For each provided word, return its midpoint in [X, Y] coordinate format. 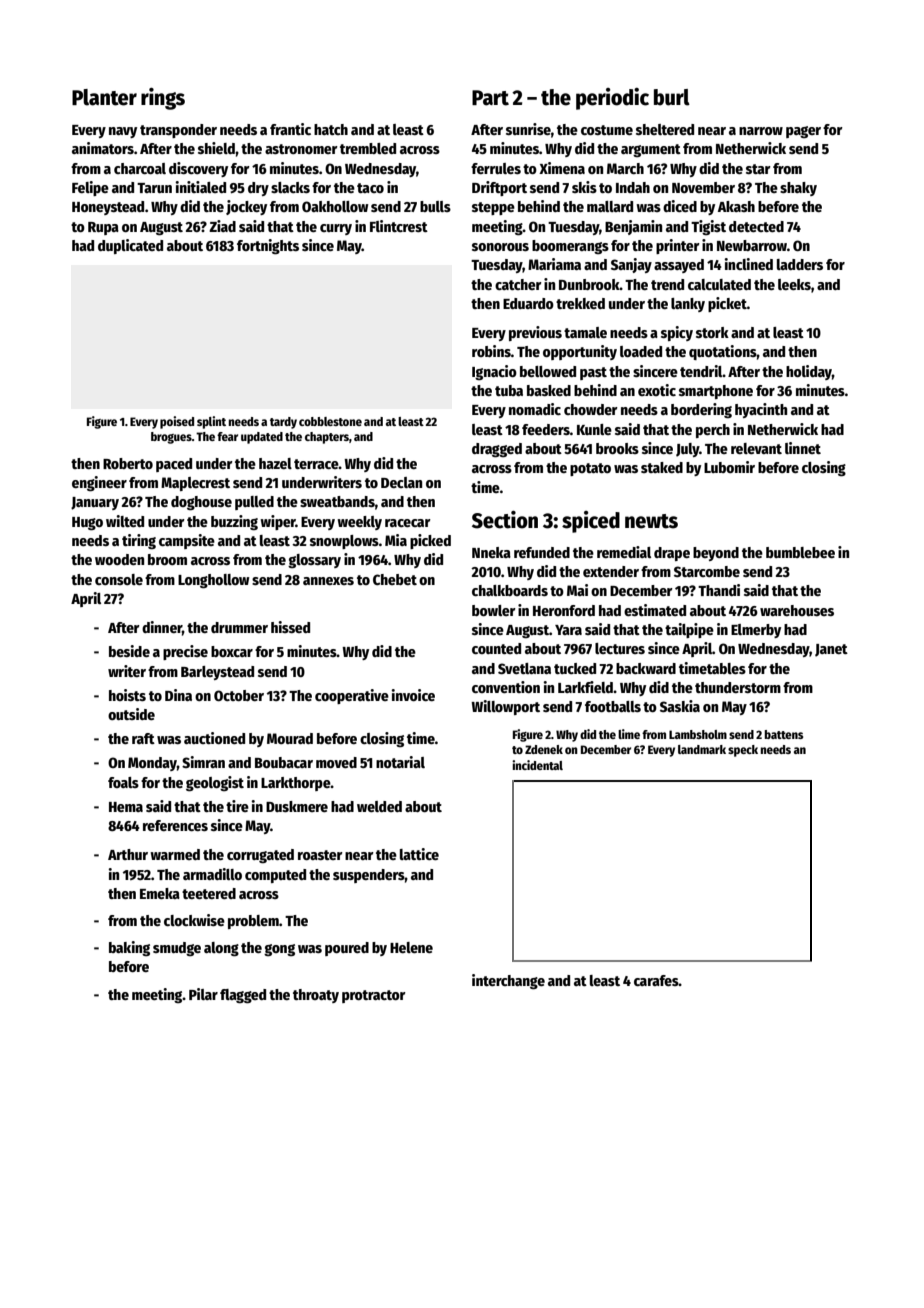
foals [123, 782]
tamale [585, 332]
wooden [119, 559]
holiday [809, 372]
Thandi [719, 590]
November [703, 187]
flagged [243, 996]
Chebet [395, 579]
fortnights [268, 247]
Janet [831, 650]
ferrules [496, 168]
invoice [413, 695]
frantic [290, 129]
